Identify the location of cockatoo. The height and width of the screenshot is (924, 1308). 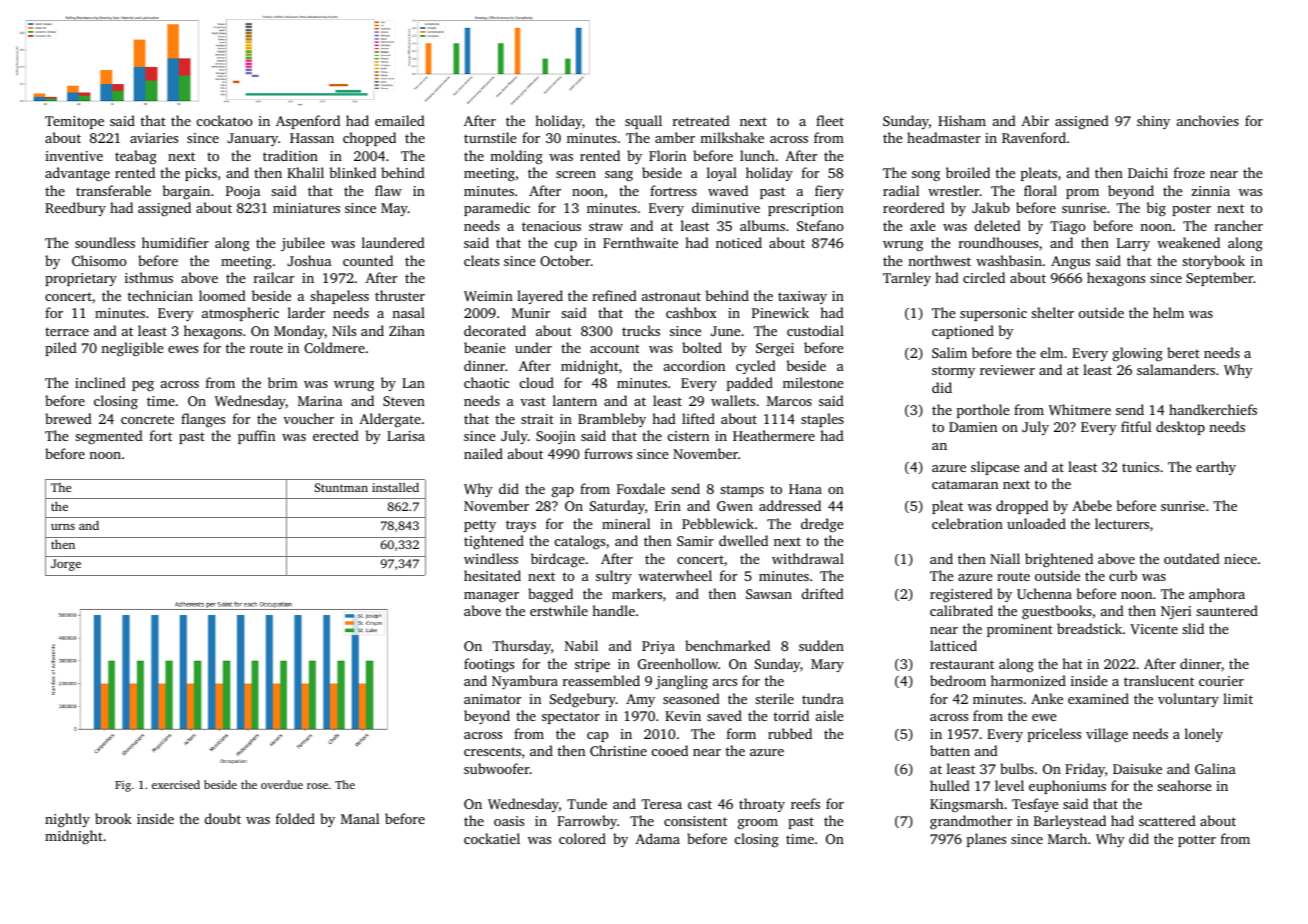
(225, 120).
